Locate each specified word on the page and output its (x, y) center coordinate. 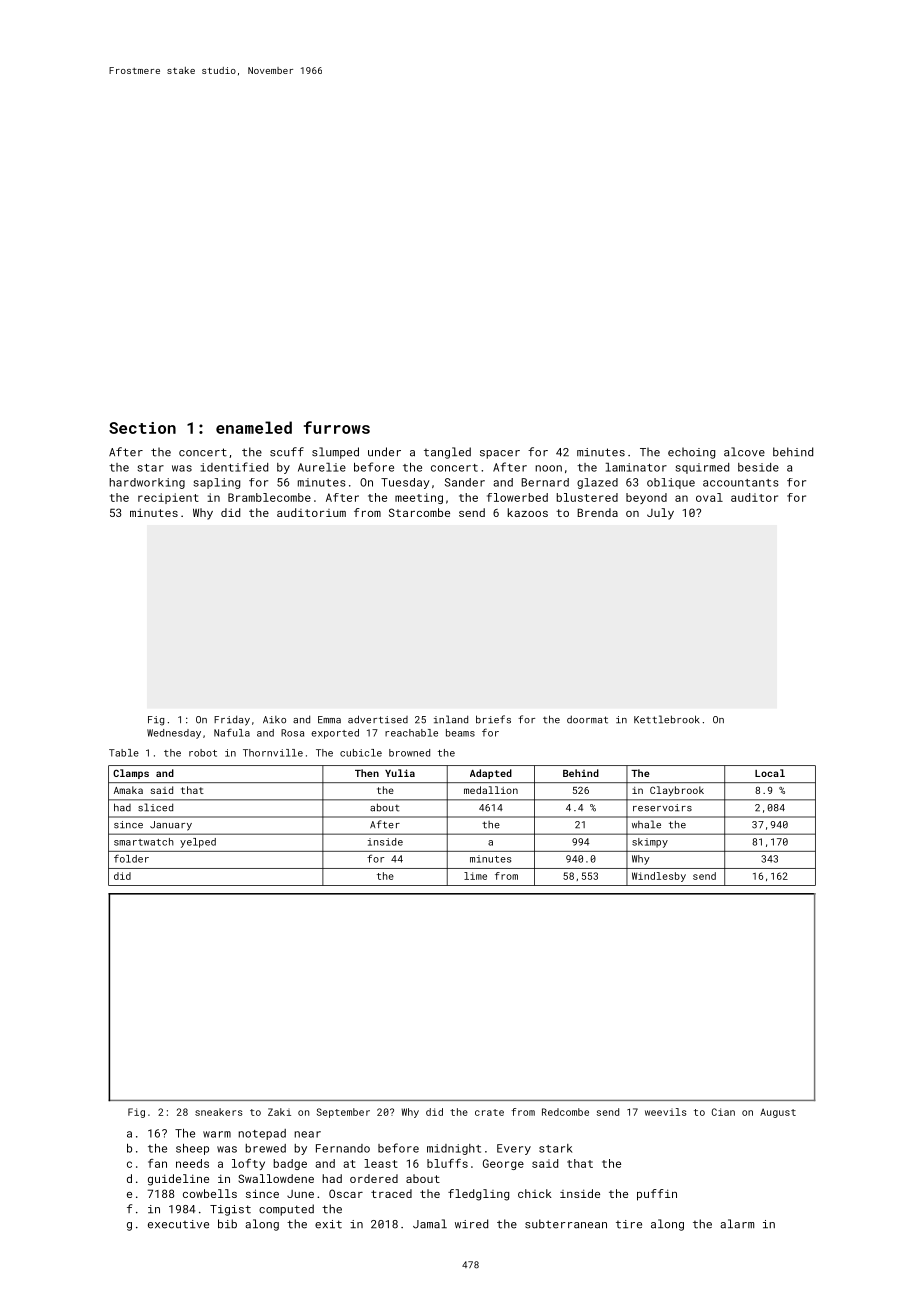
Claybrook (677, 791)
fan (157, 1163)
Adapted (491, 774)
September (343, 1113)
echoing (691, 453)
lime (475, 876)
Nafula (232, 732)
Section (142, 428)
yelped (198, 843)
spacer (500, 454)
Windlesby (659, 877)
